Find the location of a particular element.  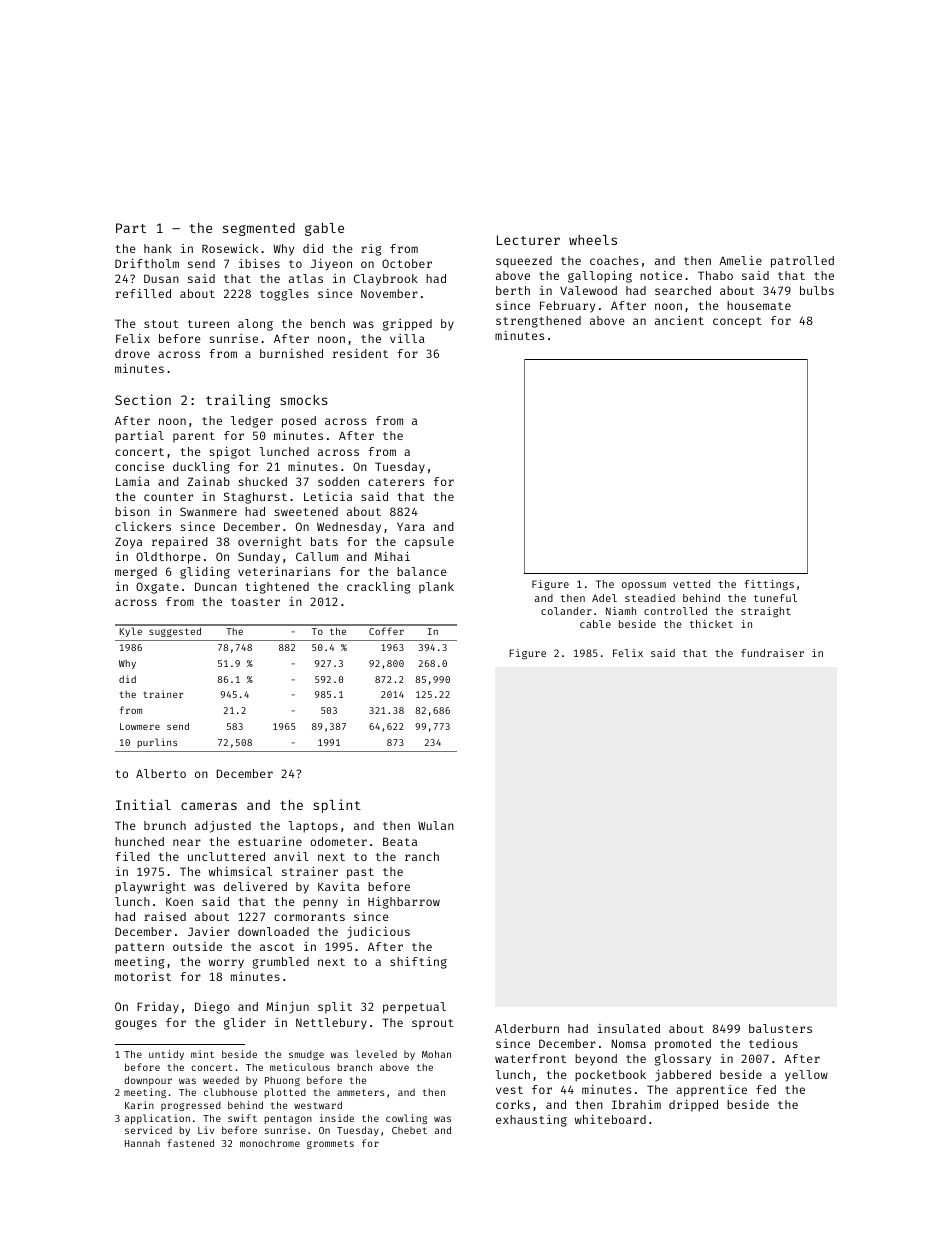

Chebet is located at coordinates (409, 1130).
